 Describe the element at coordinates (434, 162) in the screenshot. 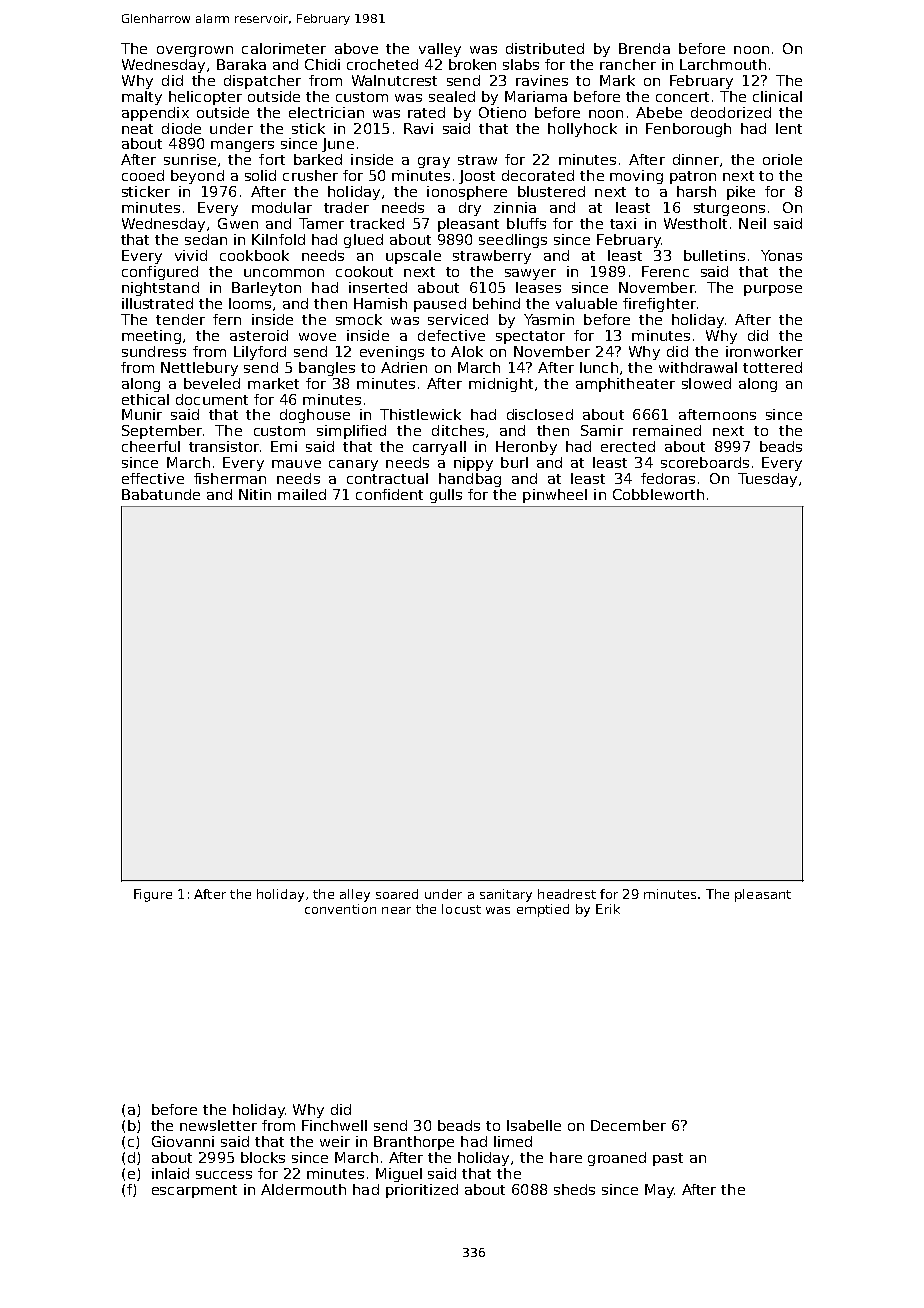

I see `gray` at that location.
